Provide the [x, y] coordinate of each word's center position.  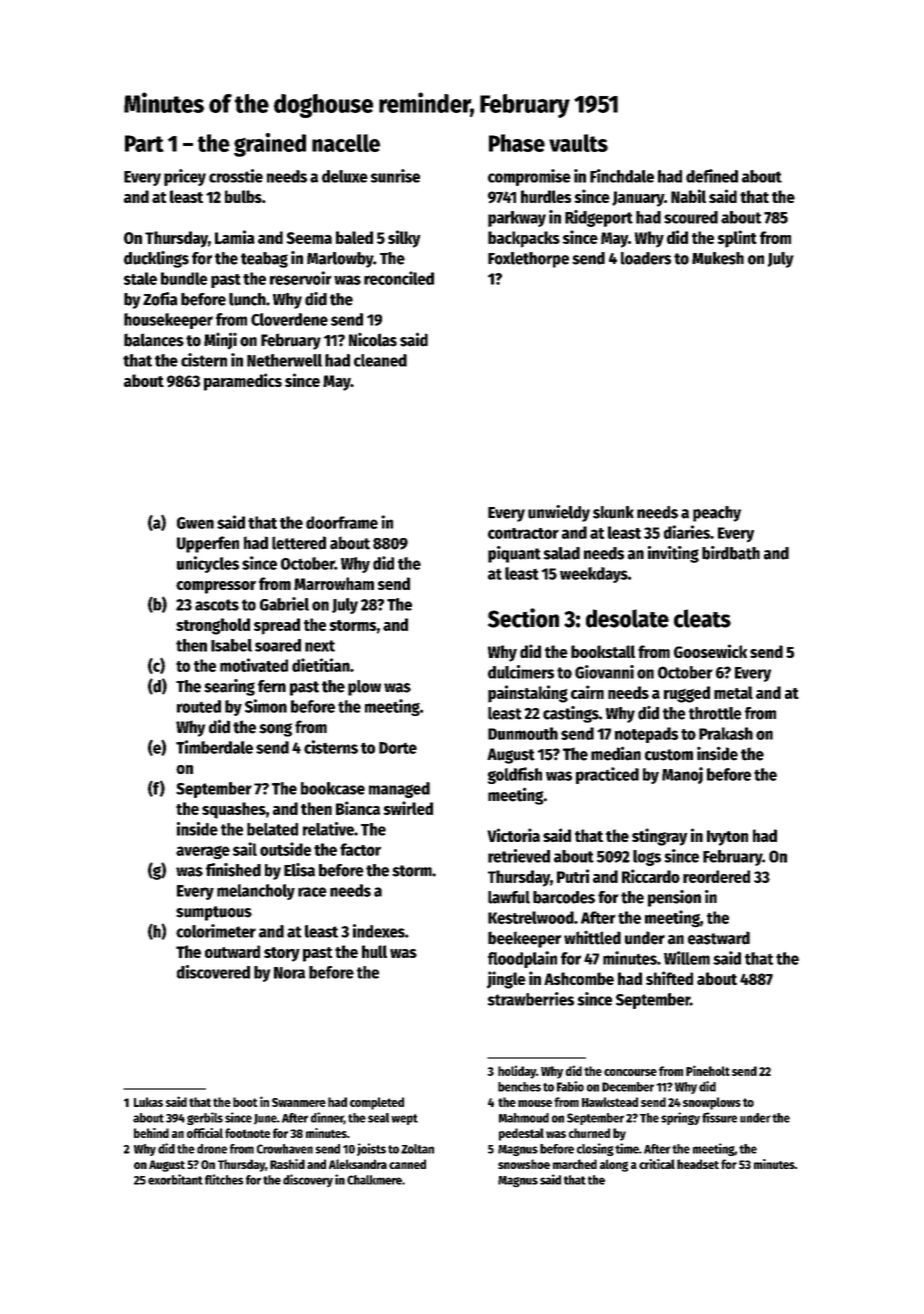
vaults [578, 143]
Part [144, 143]
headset [698, 1164]
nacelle [346, 143]
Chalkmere [374, 1180]
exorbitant [175, 1179]
